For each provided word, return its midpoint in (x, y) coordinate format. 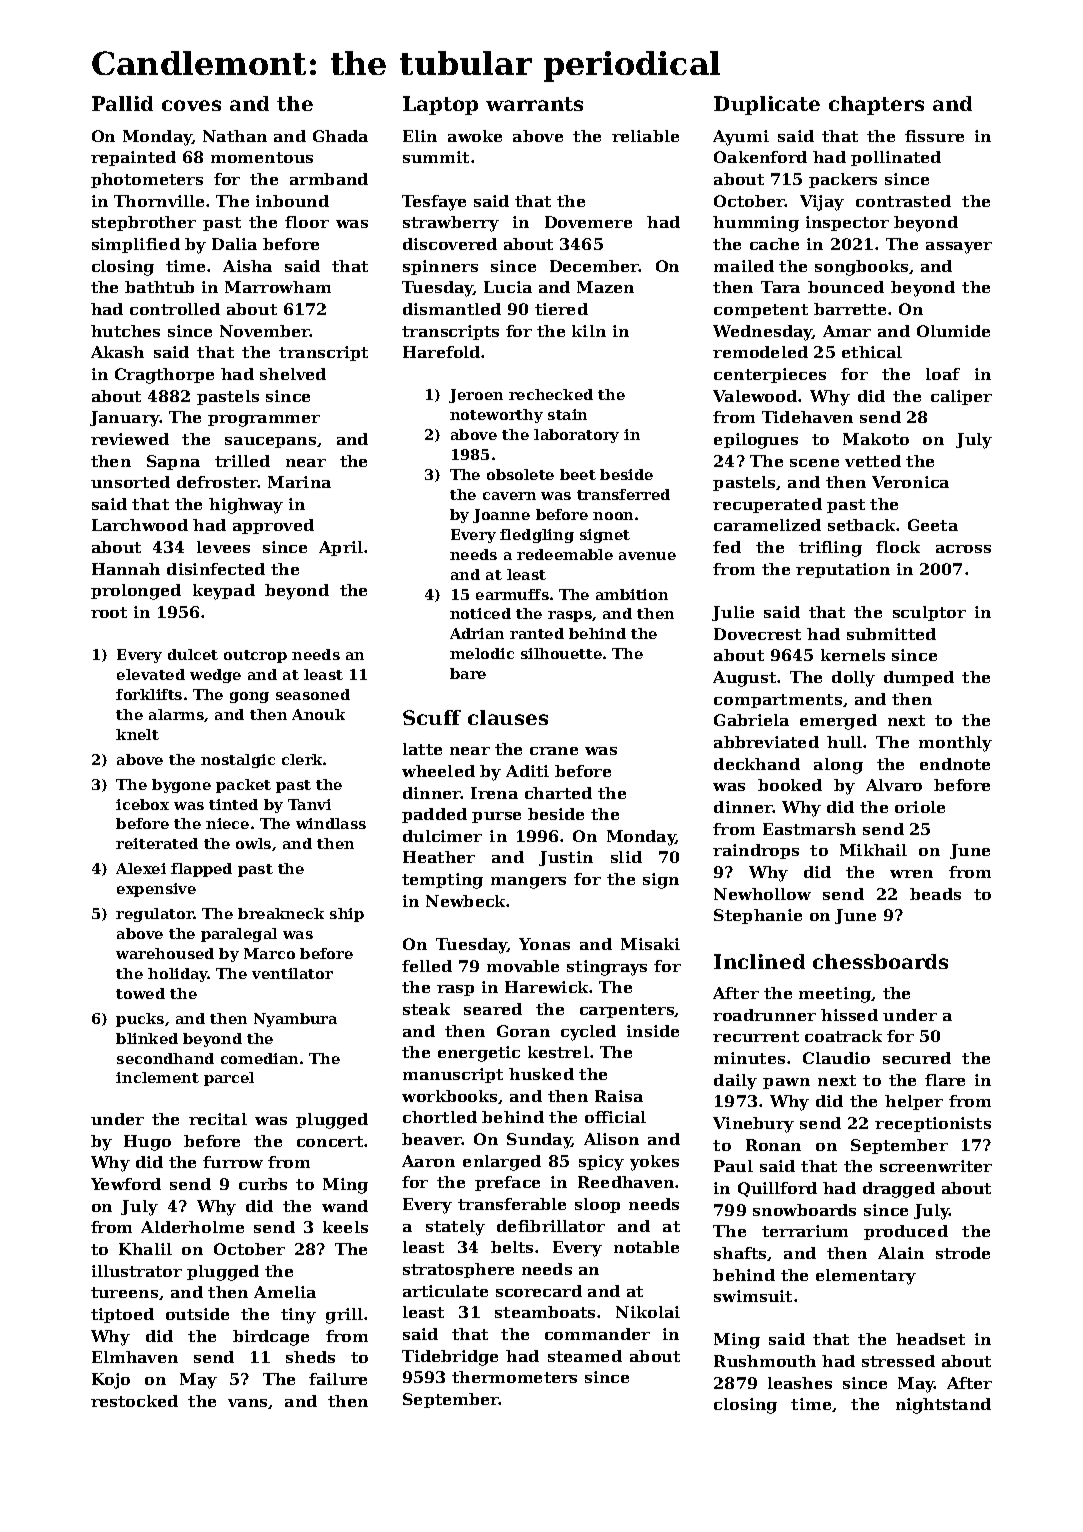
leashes (800, 1383)
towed (140, 993)
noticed (480, 613)
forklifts (149, 694)
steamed (585, 1356)
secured (917, 1058)
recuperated (767, 505)
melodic (482, 653)
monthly (955, 744)
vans (247, 1403)
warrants (534, 104)
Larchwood (140, 525)
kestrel (558, 1052)
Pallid (122, 103)
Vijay (822, 203)
